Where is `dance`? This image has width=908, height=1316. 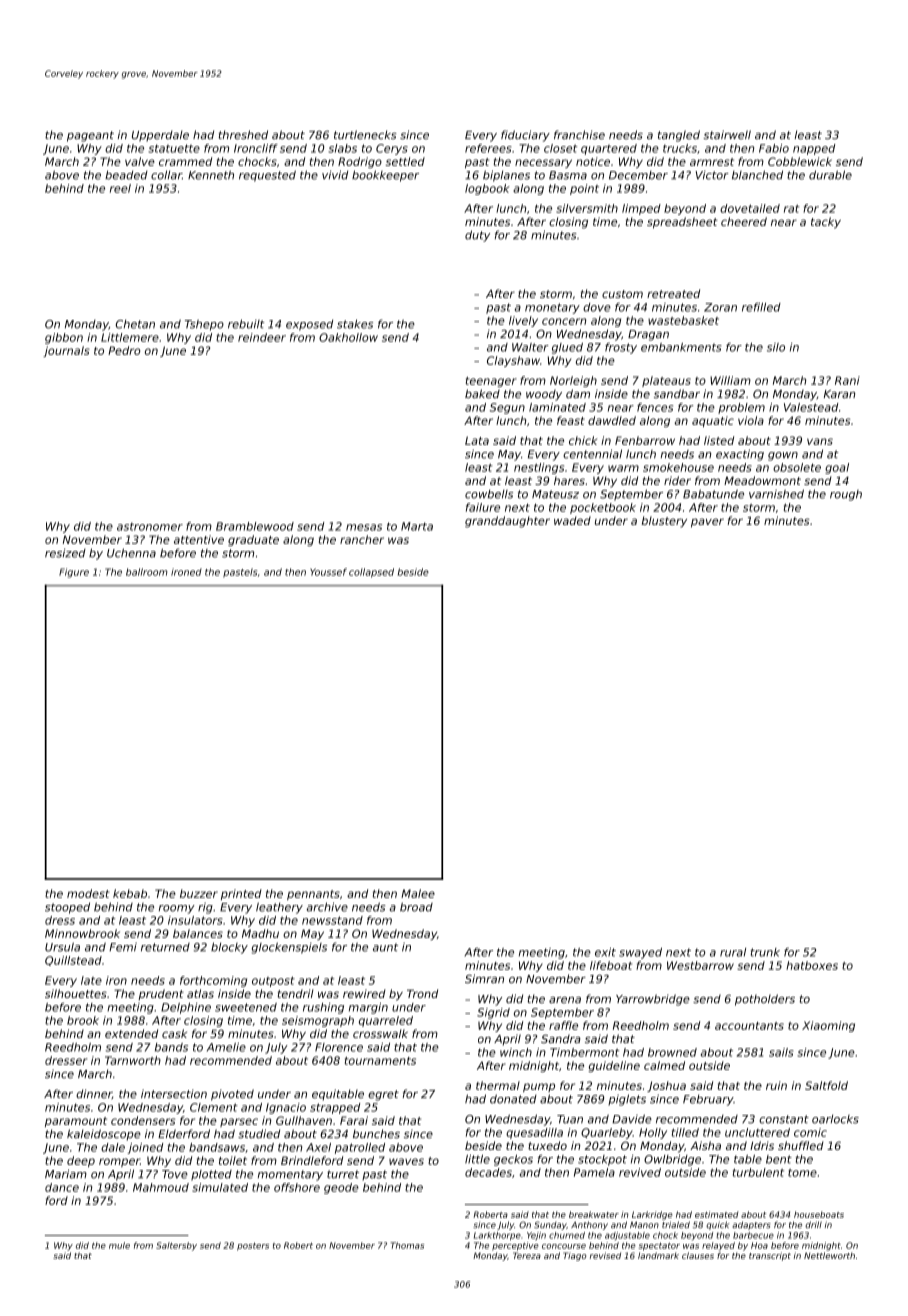
dance is located at coordinates (62, 1187).
